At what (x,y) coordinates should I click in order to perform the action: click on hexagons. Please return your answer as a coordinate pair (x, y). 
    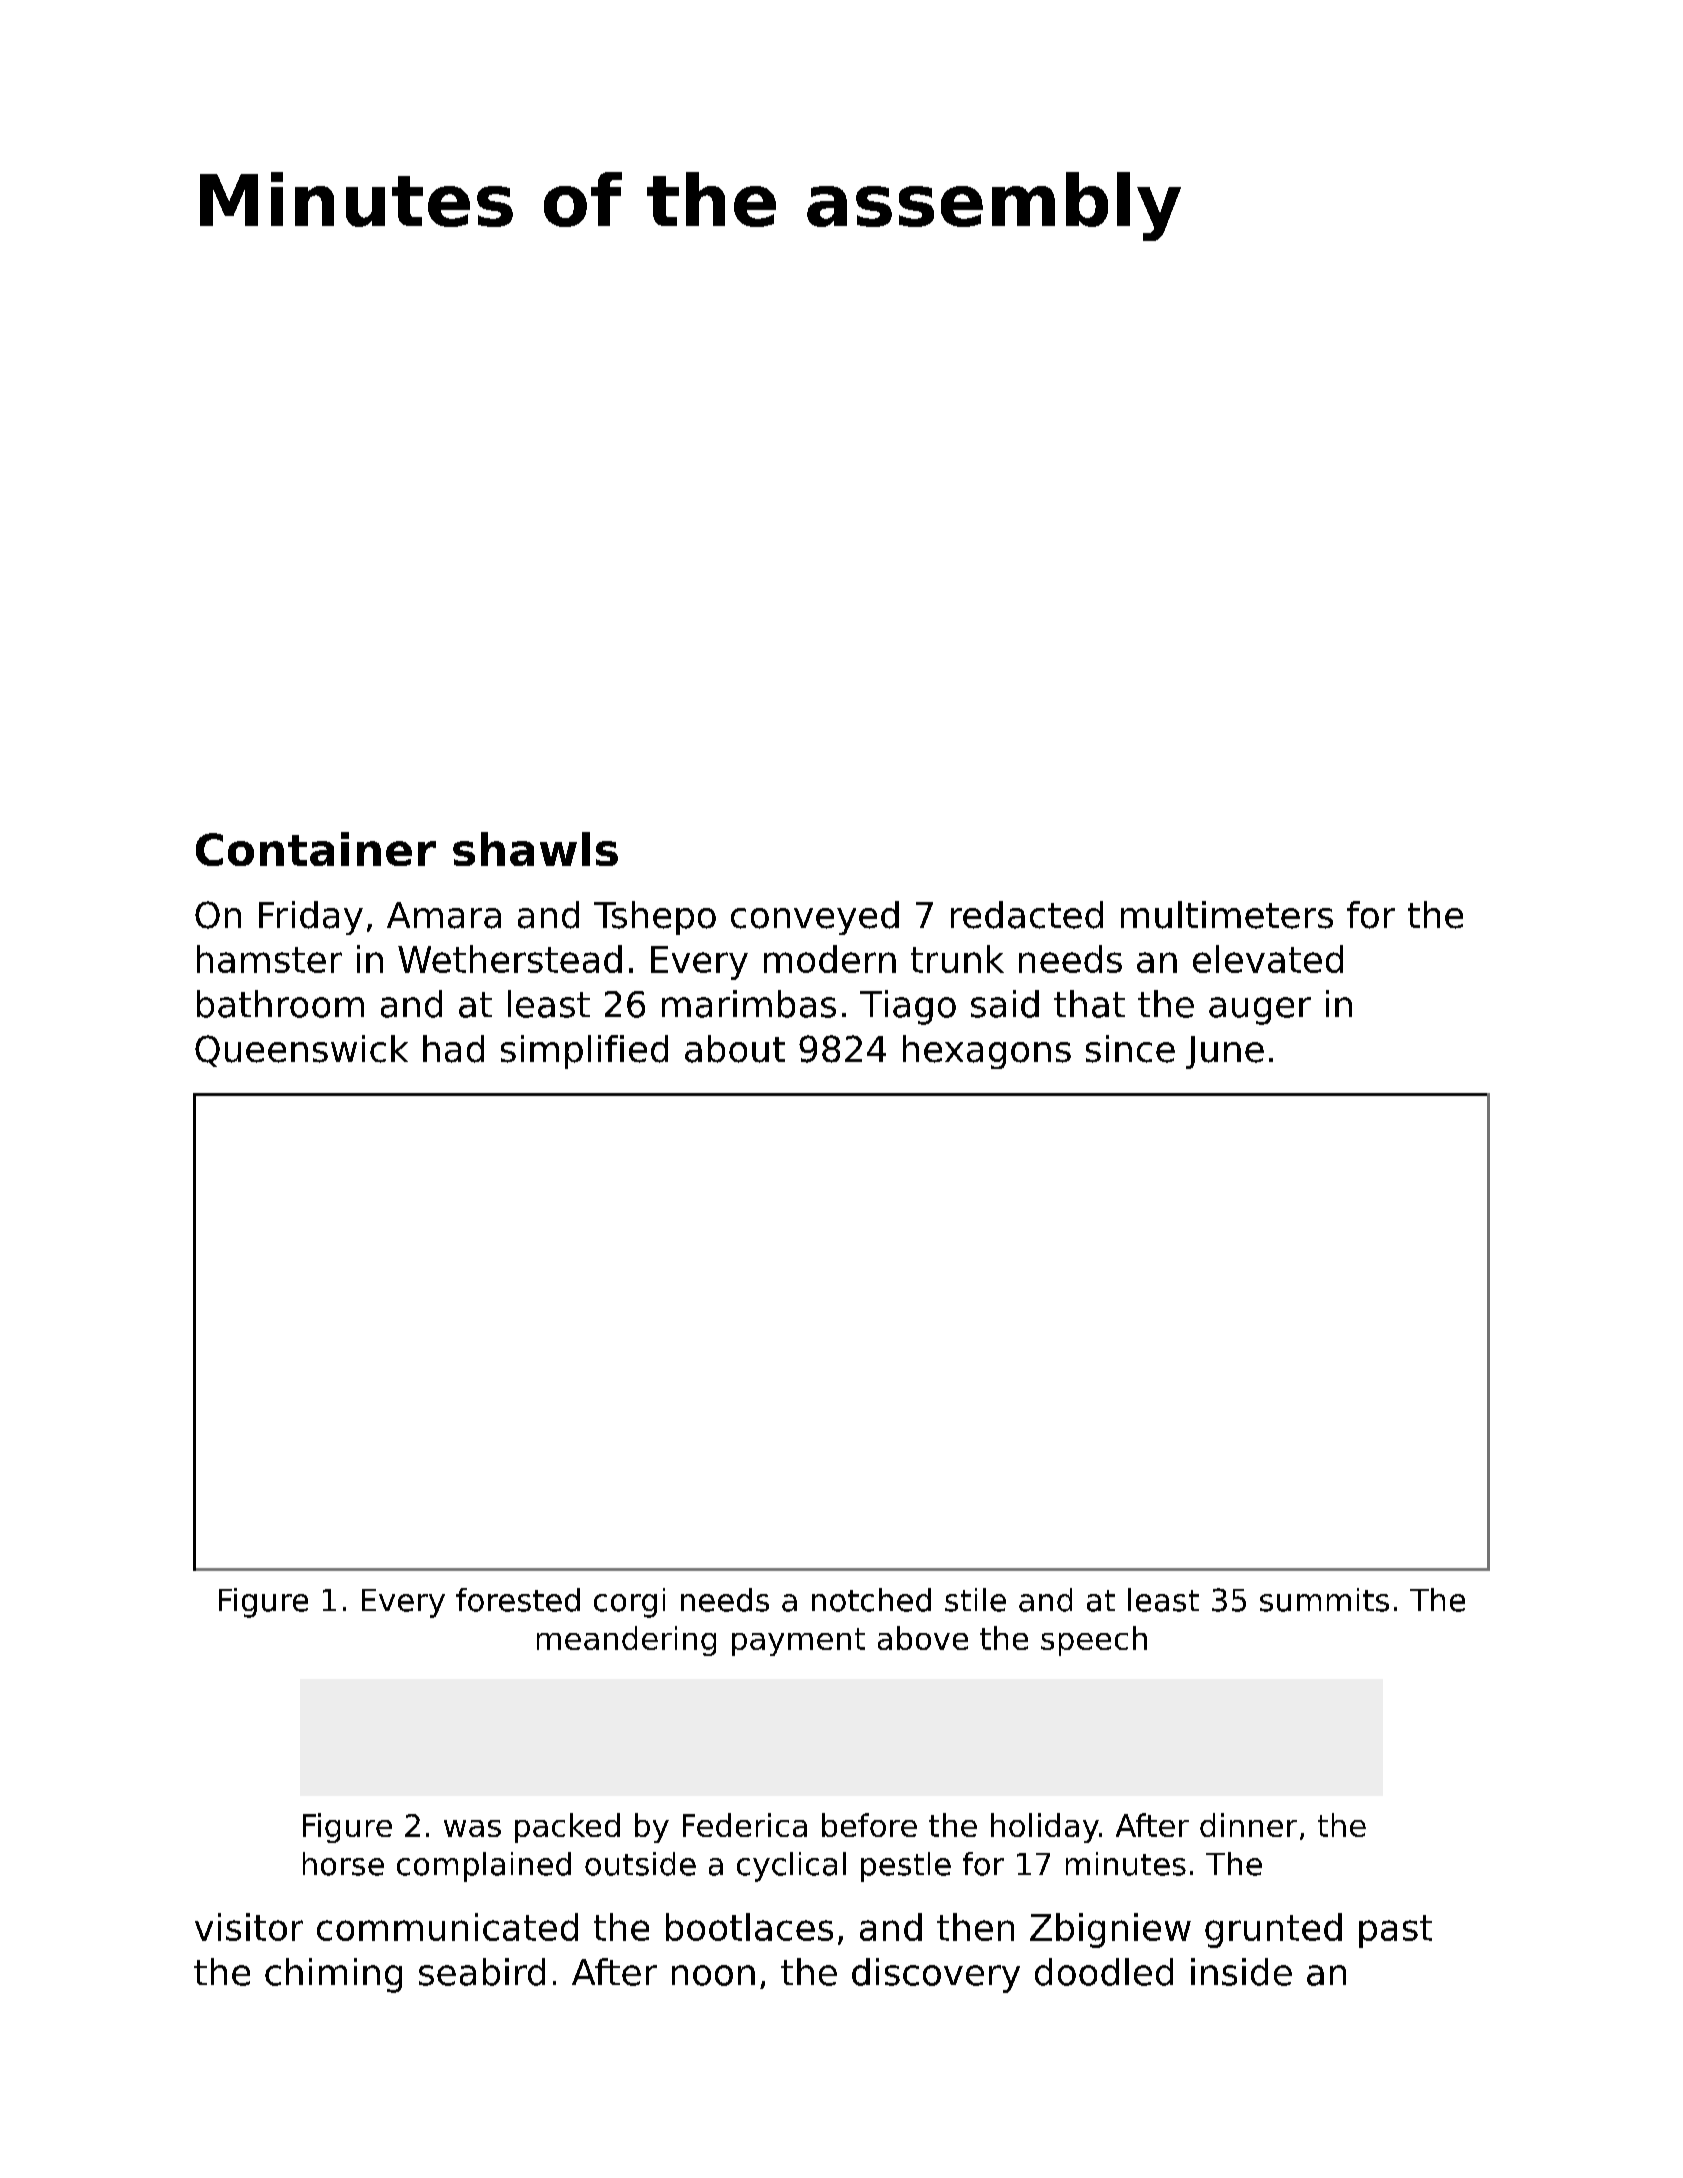
    Looking at the image, I should click on (987, 1052).
